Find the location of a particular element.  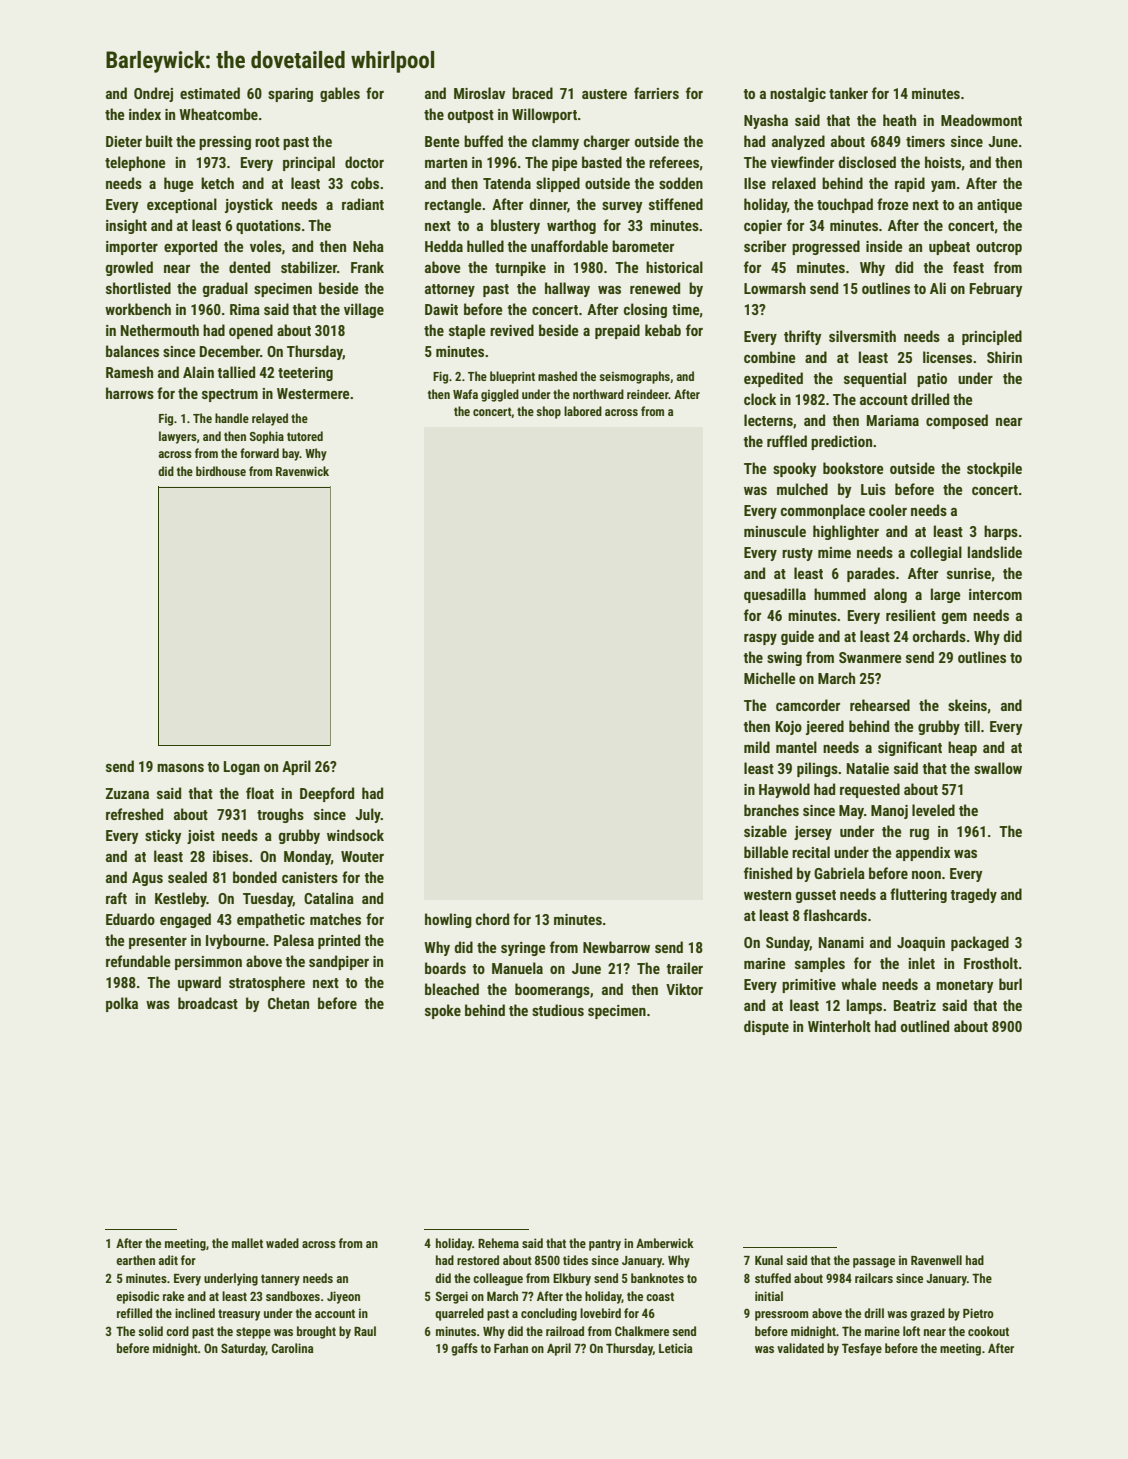

heath is located at coordinates (899, 120).
